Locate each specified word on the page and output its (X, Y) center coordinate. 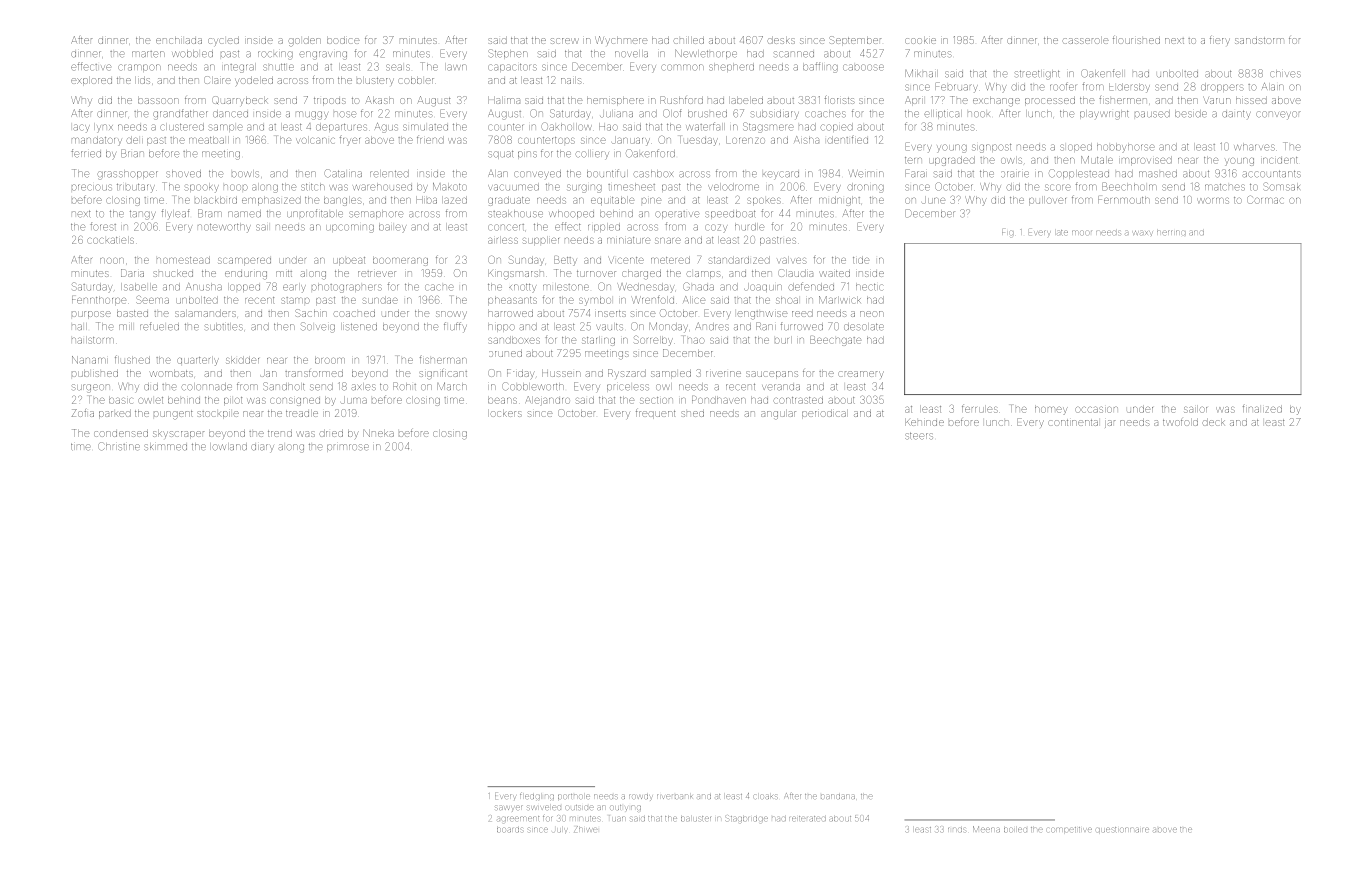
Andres (712, 326)
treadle (302, 413)
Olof (672, 113)
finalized (1262, 408)
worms (1213, 201)
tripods (330, 100)
